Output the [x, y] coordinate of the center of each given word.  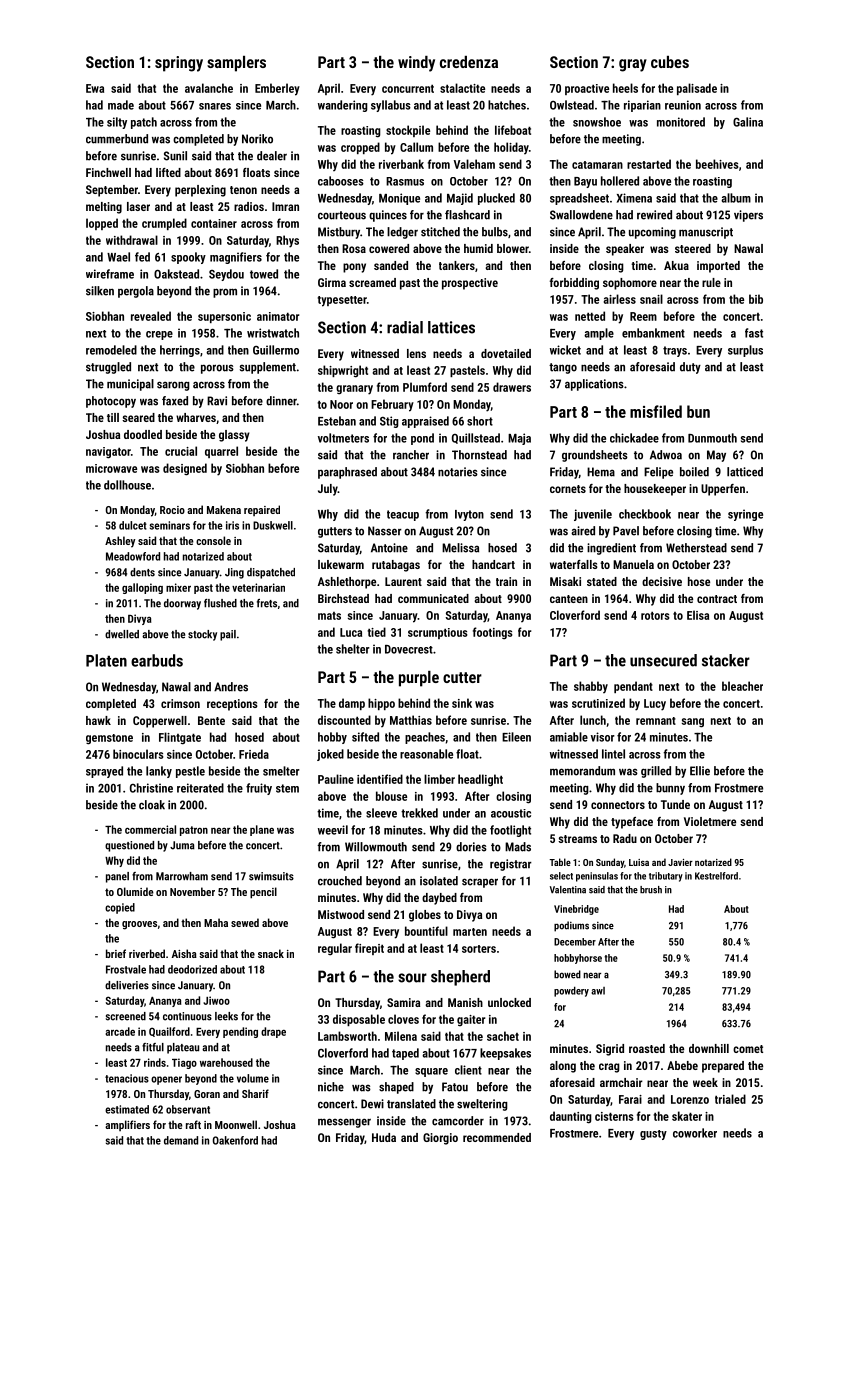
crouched [340, 881]
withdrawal [132, 240]
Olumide [135, 891]
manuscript [706, 233]
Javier [680, 862]
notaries [458, 472]
